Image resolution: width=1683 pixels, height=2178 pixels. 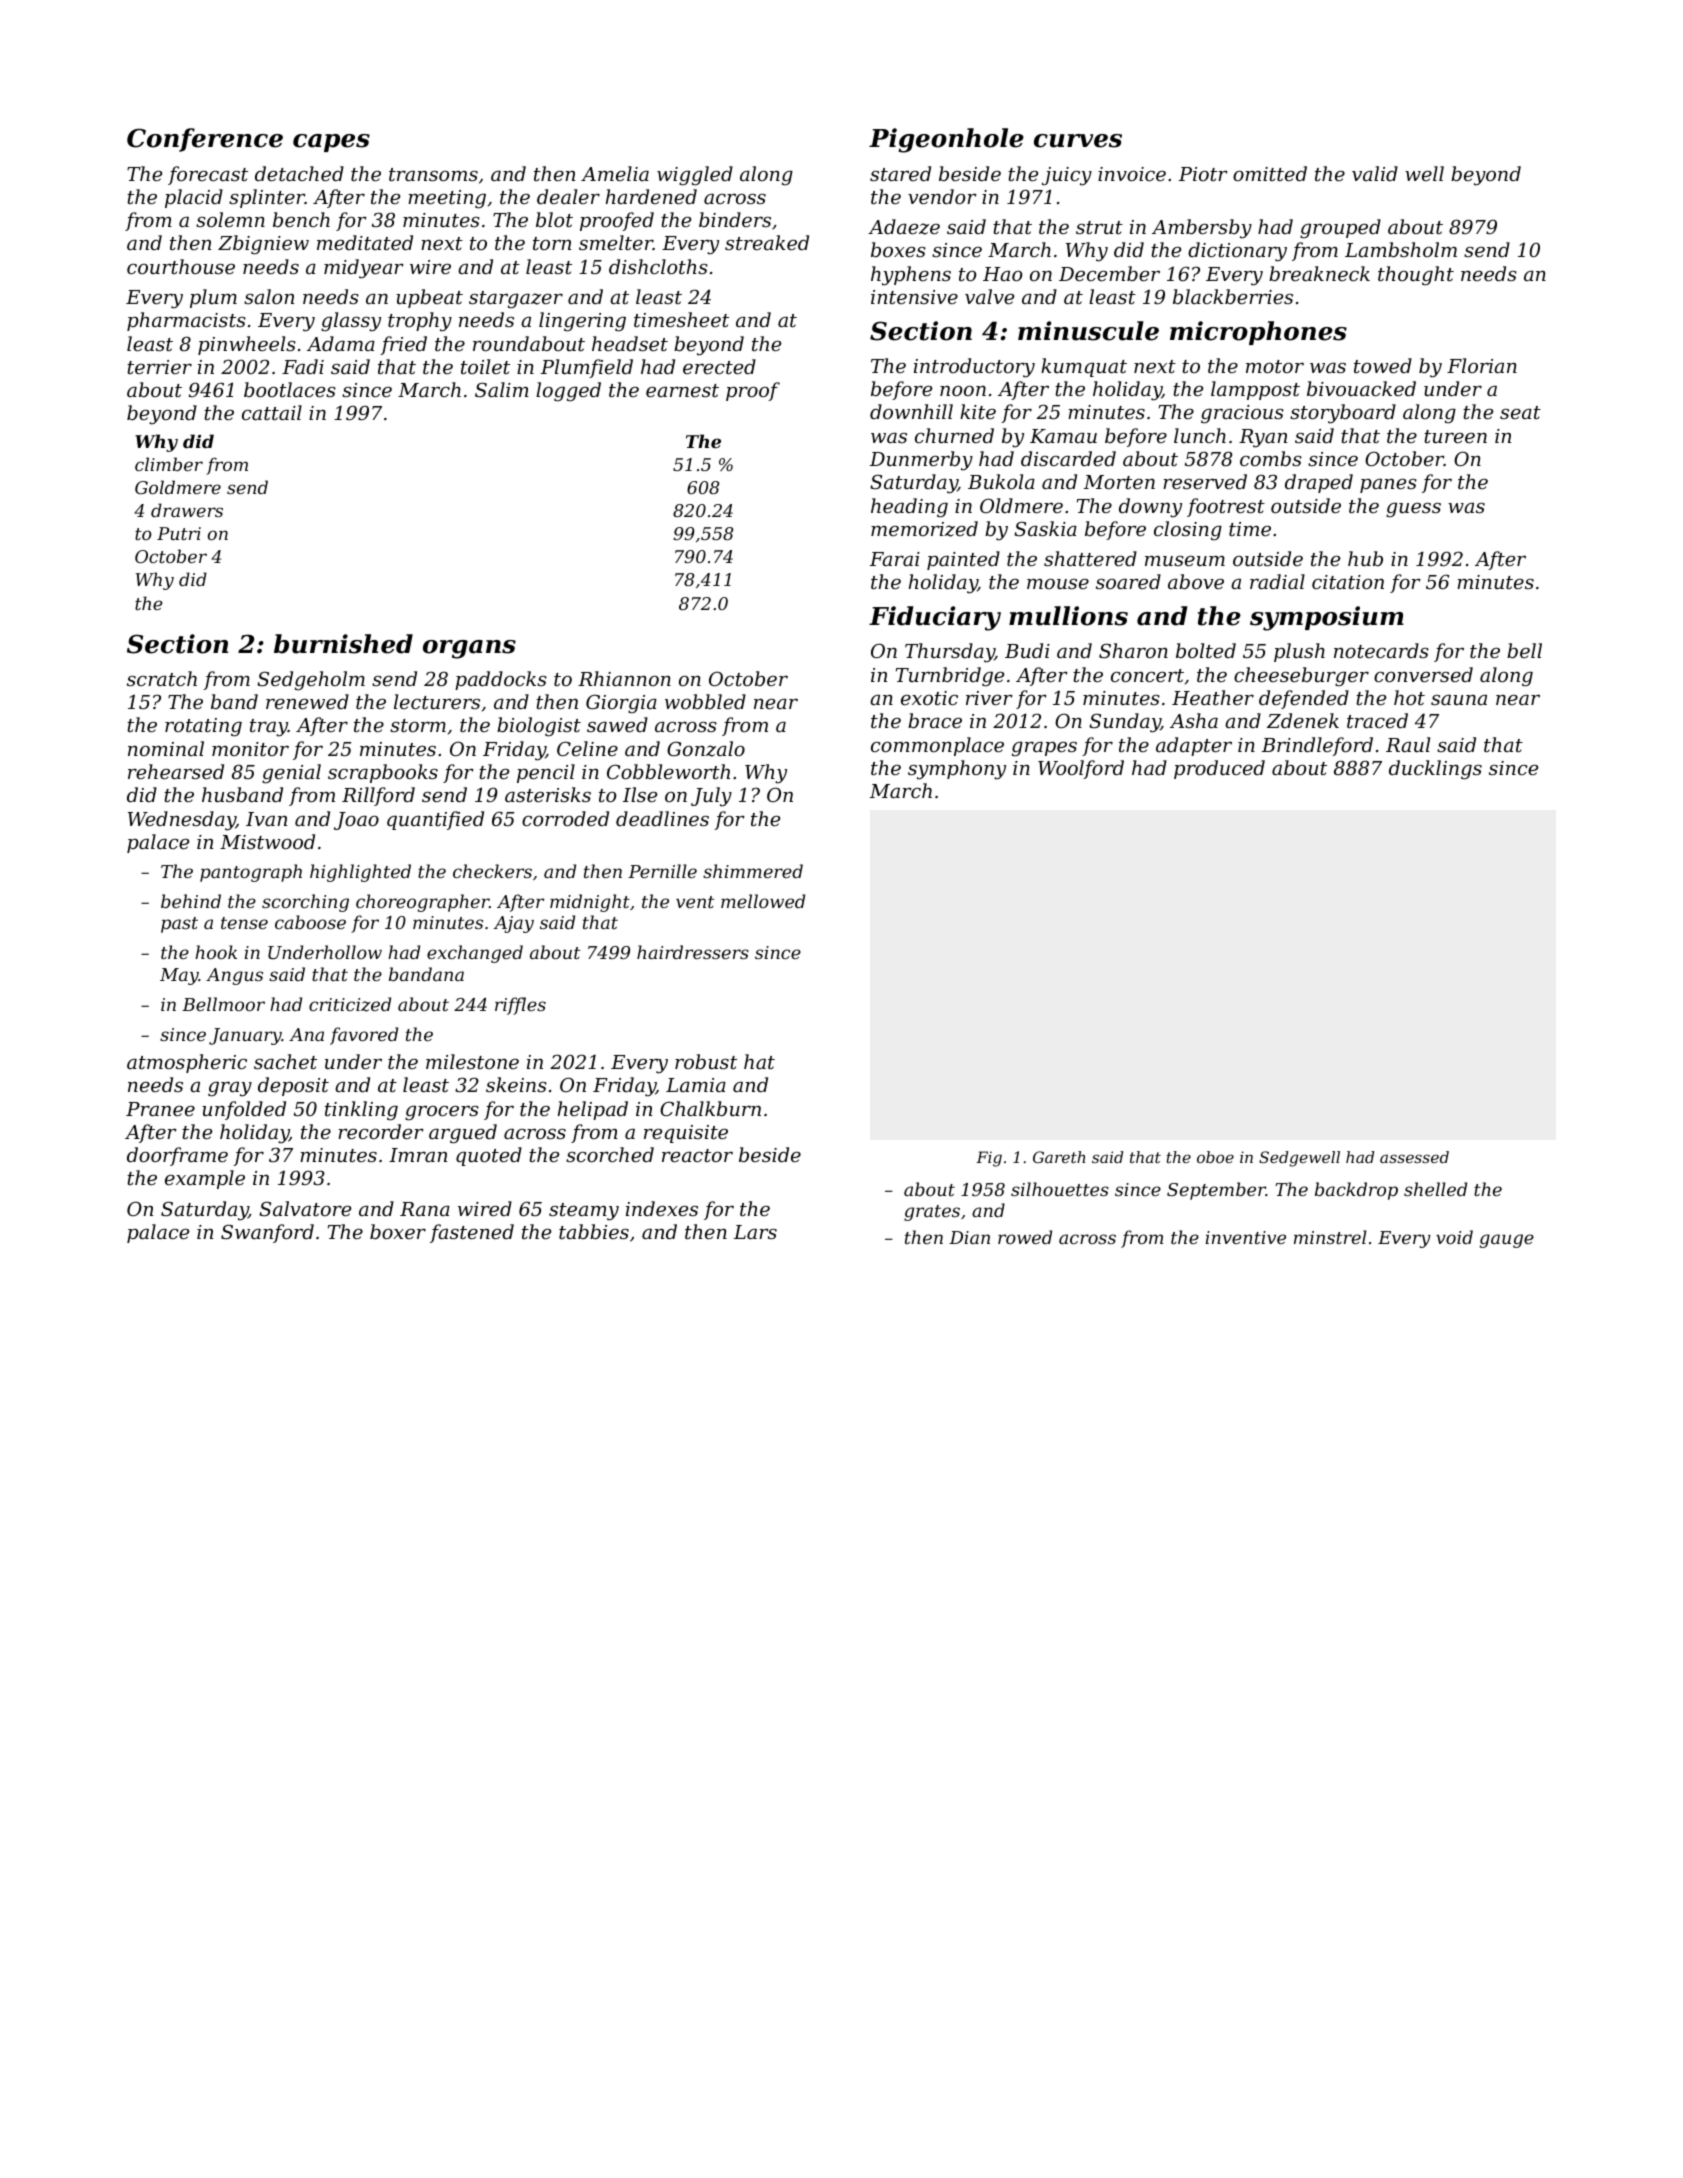 What do you see at coordinates (693, 952) in the screenshot?
I see `hairdressers` at bounding box center [693, 952].
